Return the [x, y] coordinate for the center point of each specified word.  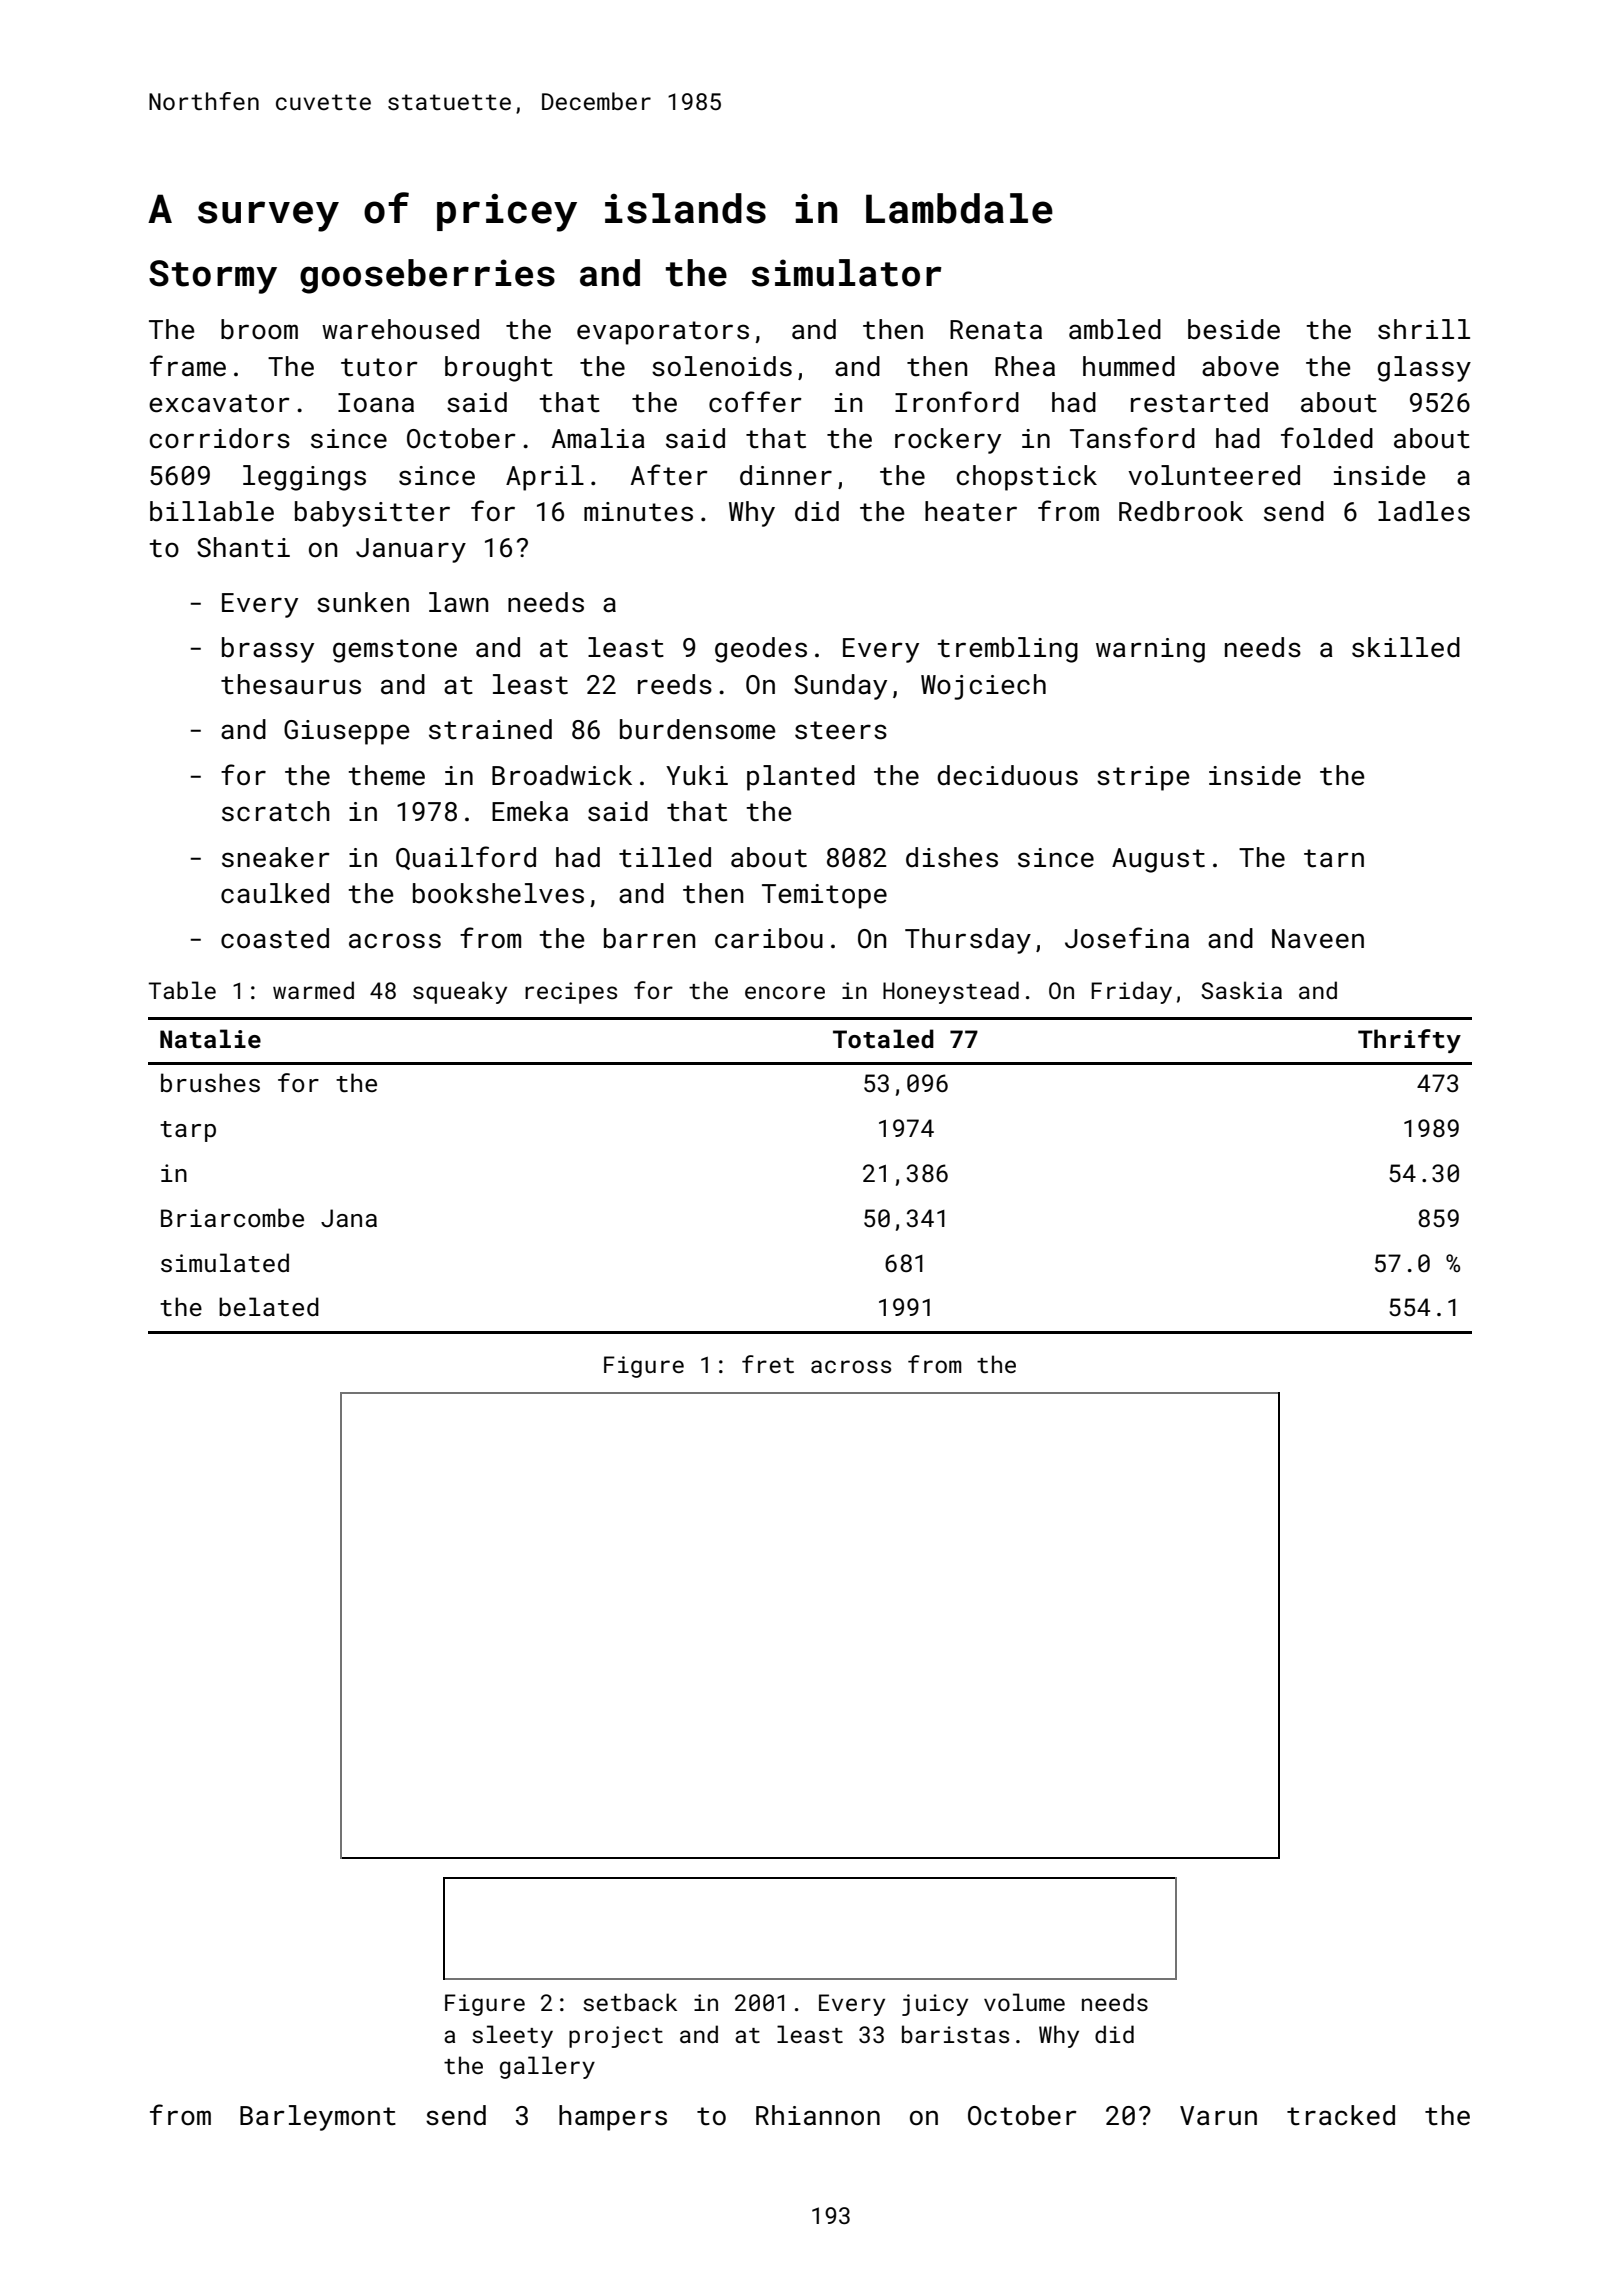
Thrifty [1409, 1041]
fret [768, 1364]
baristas [955, 2034]
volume [1024, 2002]
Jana [349, 1218]
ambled [1115, 329]
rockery [948, 441]
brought [499, 369]
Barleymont [318, 2118]
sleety [512, 2036]
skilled [1406, 647]
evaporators [663, 333]
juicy [935, 2005]
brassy [268, 650]
